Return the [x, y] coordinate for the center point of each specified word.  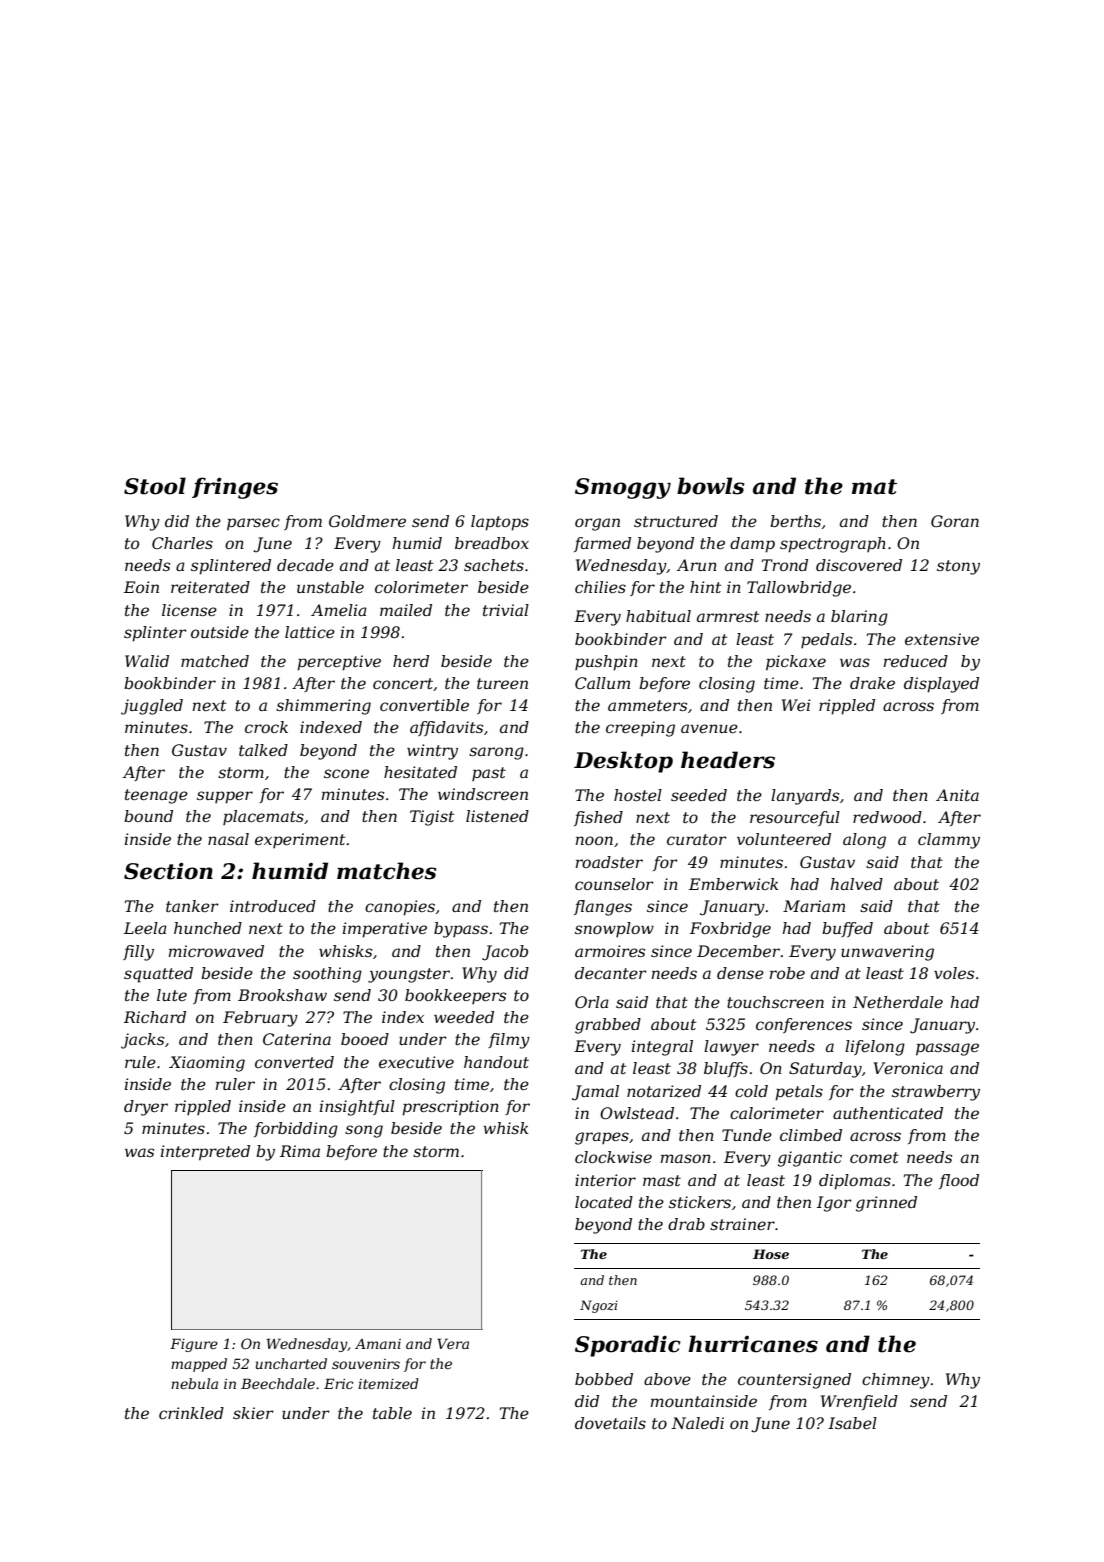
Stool [155, 486]
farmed [602, 544]
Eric [339, 1383]
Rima [300, 1151]
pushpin [606, 663]
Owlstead [637, 1113]
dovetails [610, 1423]
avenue [709, 728]
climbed [811, 1135]
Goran [955, 521]
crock [266, 727]
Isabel [852, 1423]
